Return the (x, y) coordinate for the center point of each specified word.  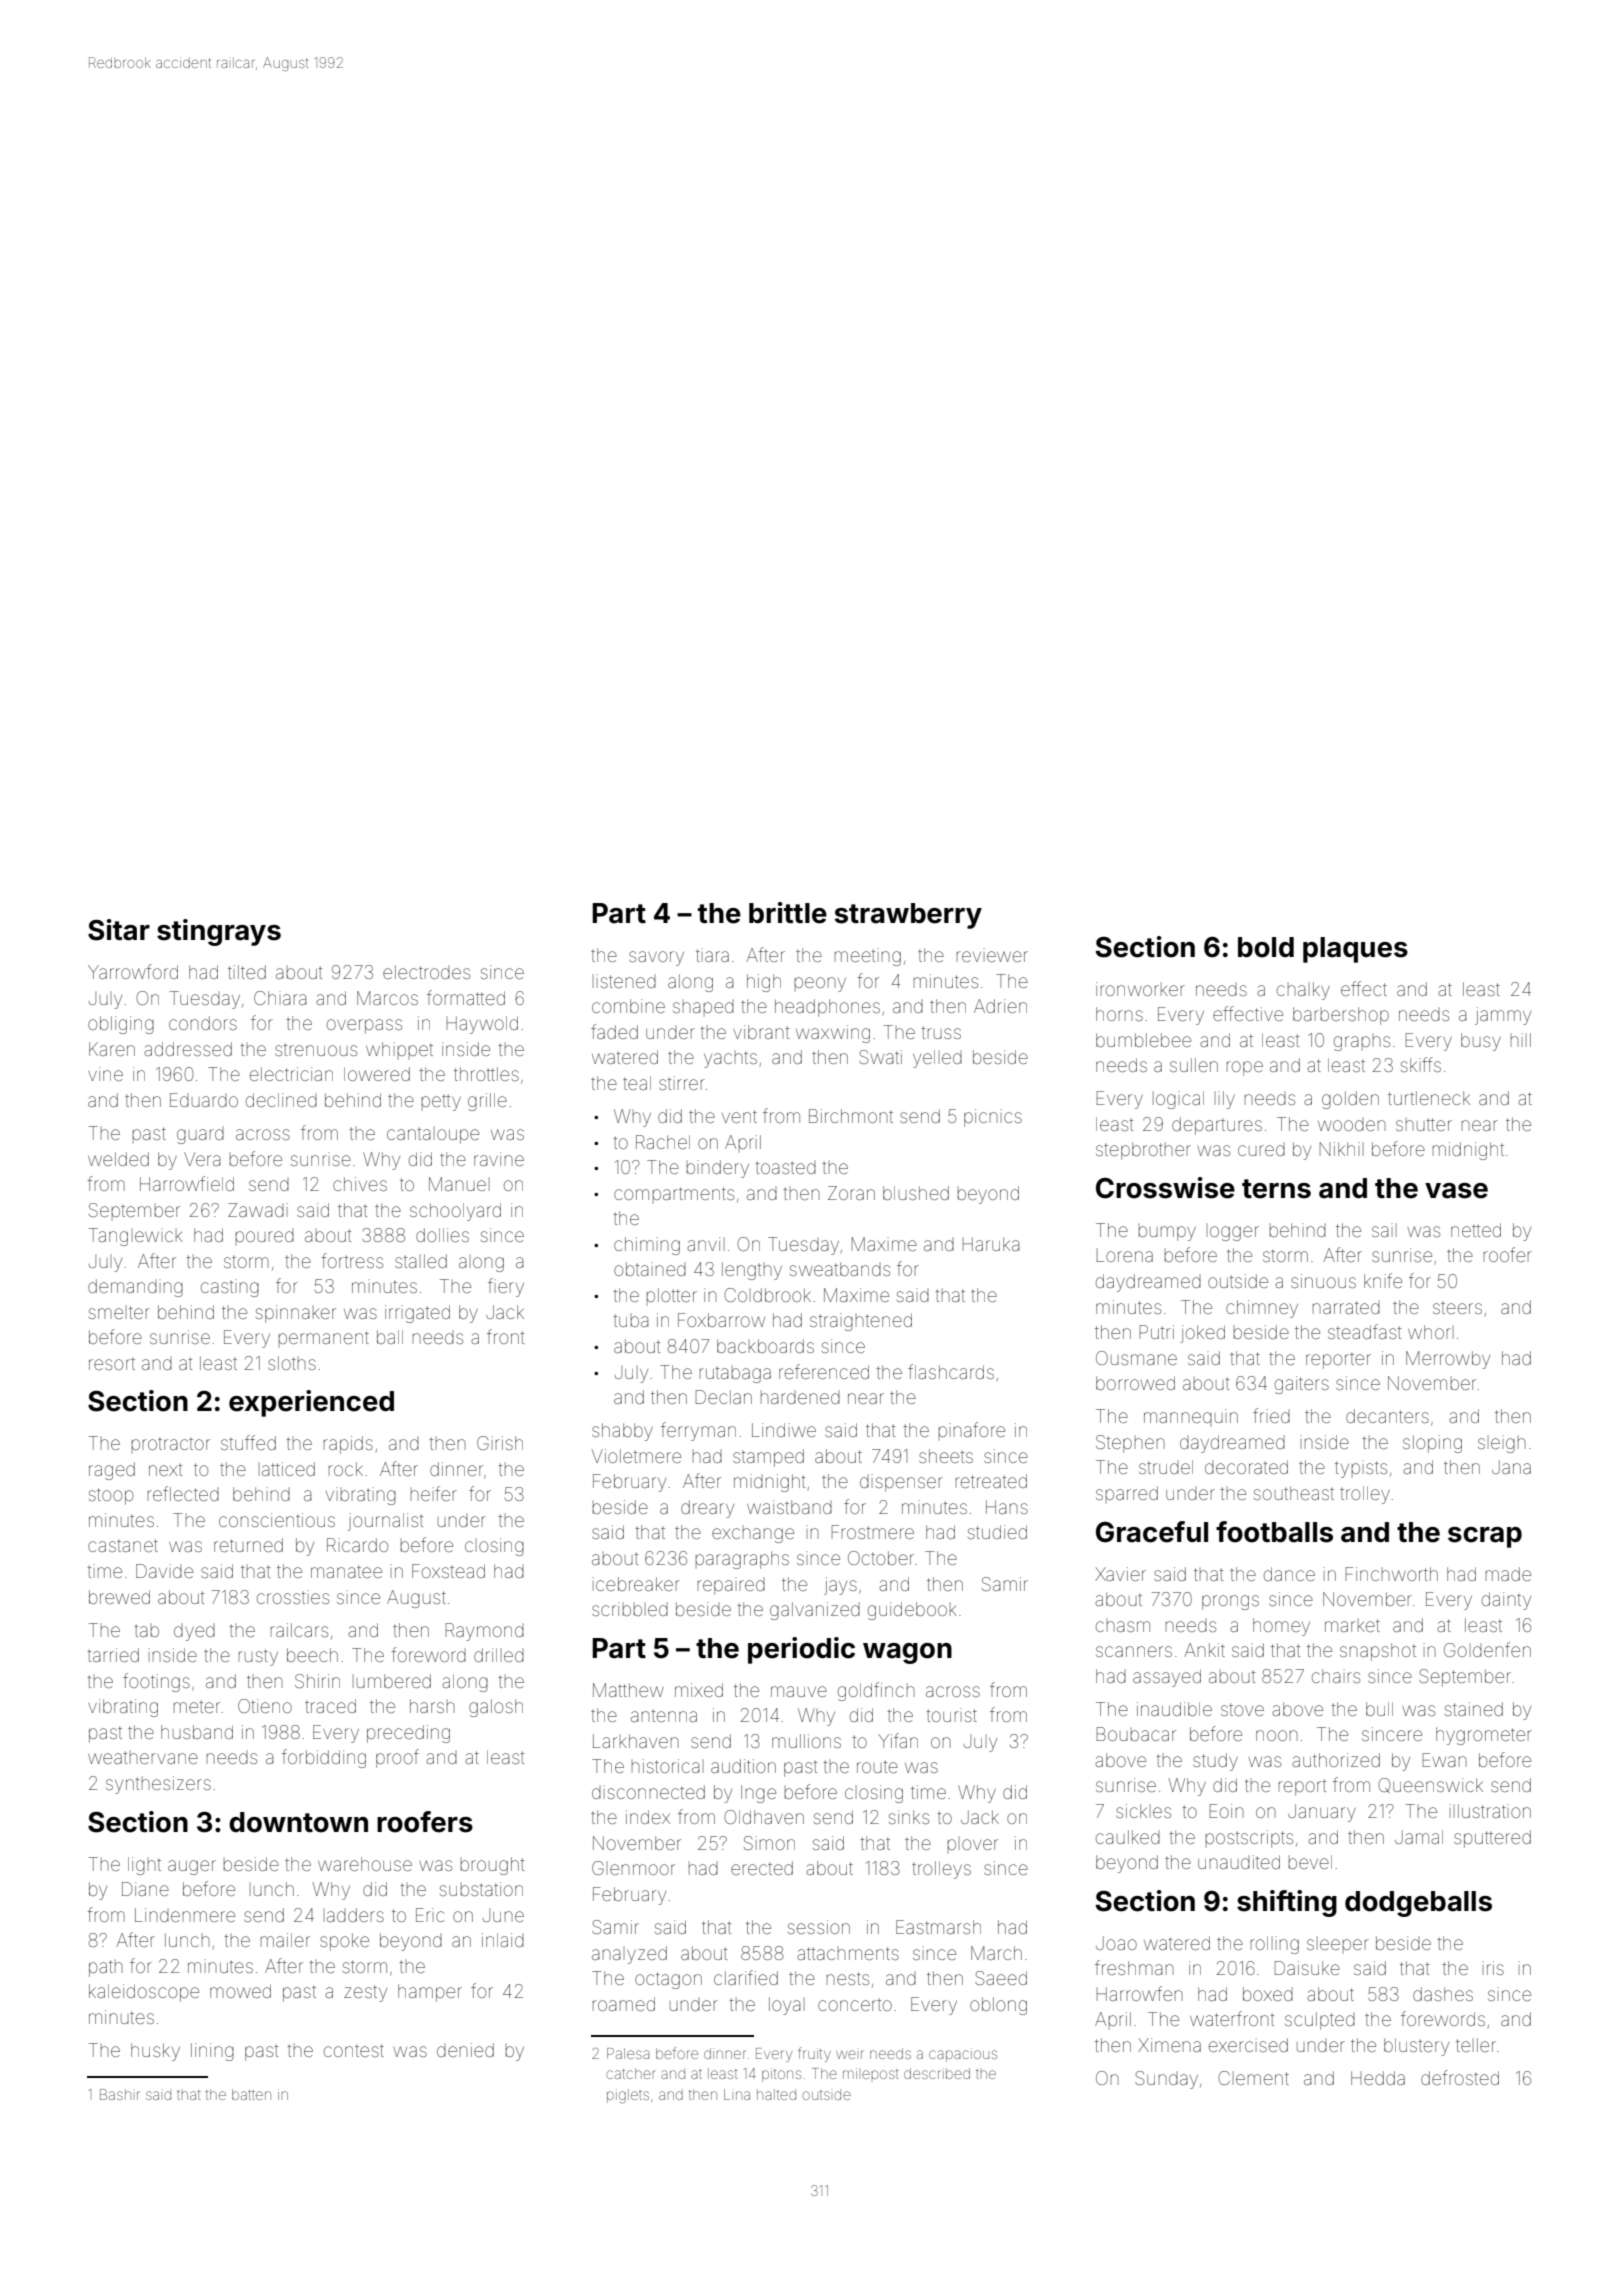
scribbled (630, 1609)
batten (251, 2094)
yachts (730, 1059)
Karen (112, 1049)
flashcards (951, 1371)
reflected (183, 1493)
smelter (119, 1312)
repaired (731, 1586)
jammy (1503, 1016)
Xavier (1120, 1574)
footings (156, 1682)
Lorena (1125, 1255)
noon (1277, 1735)
